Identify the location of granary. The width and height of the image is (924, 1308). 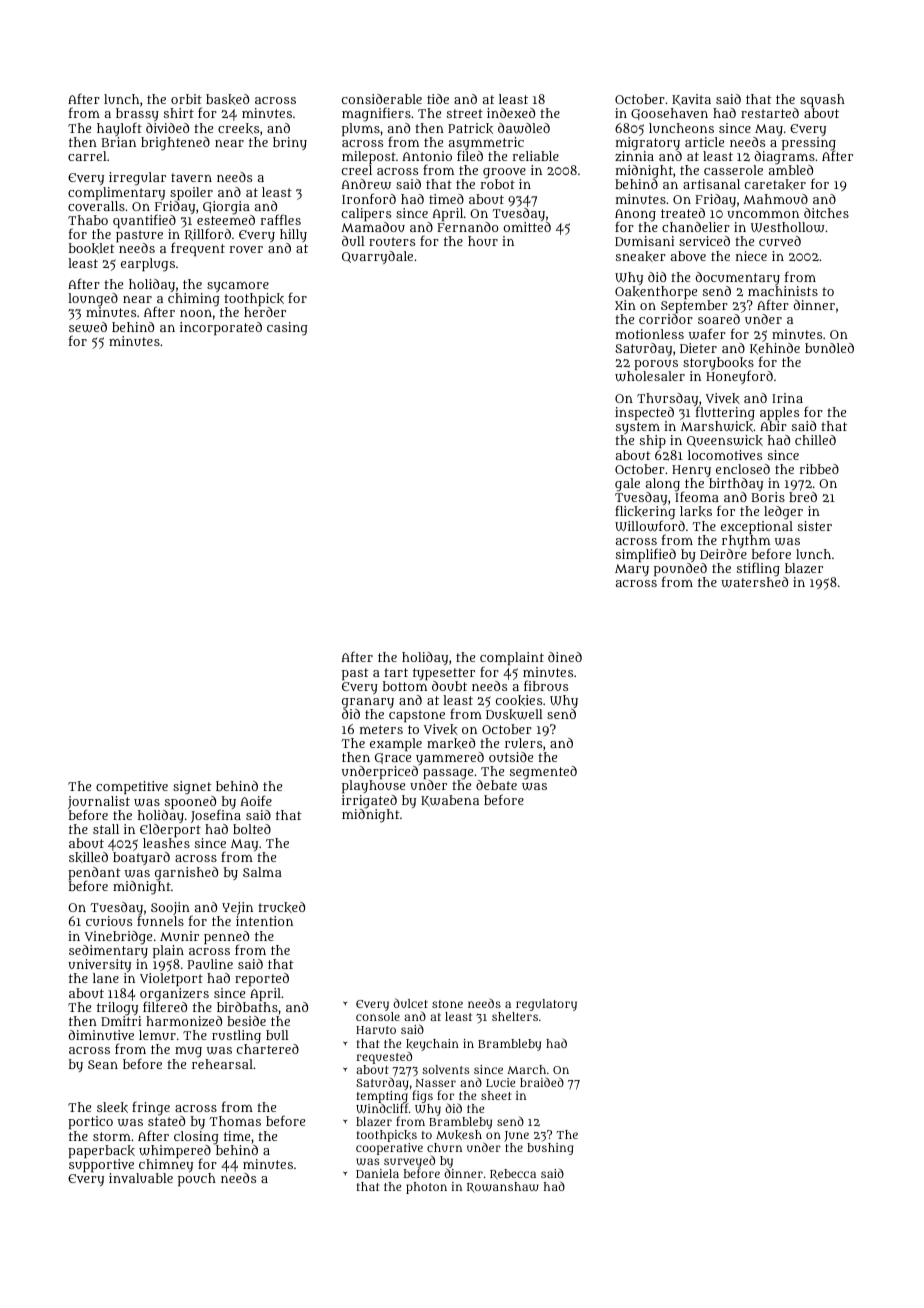
(368, 703).
